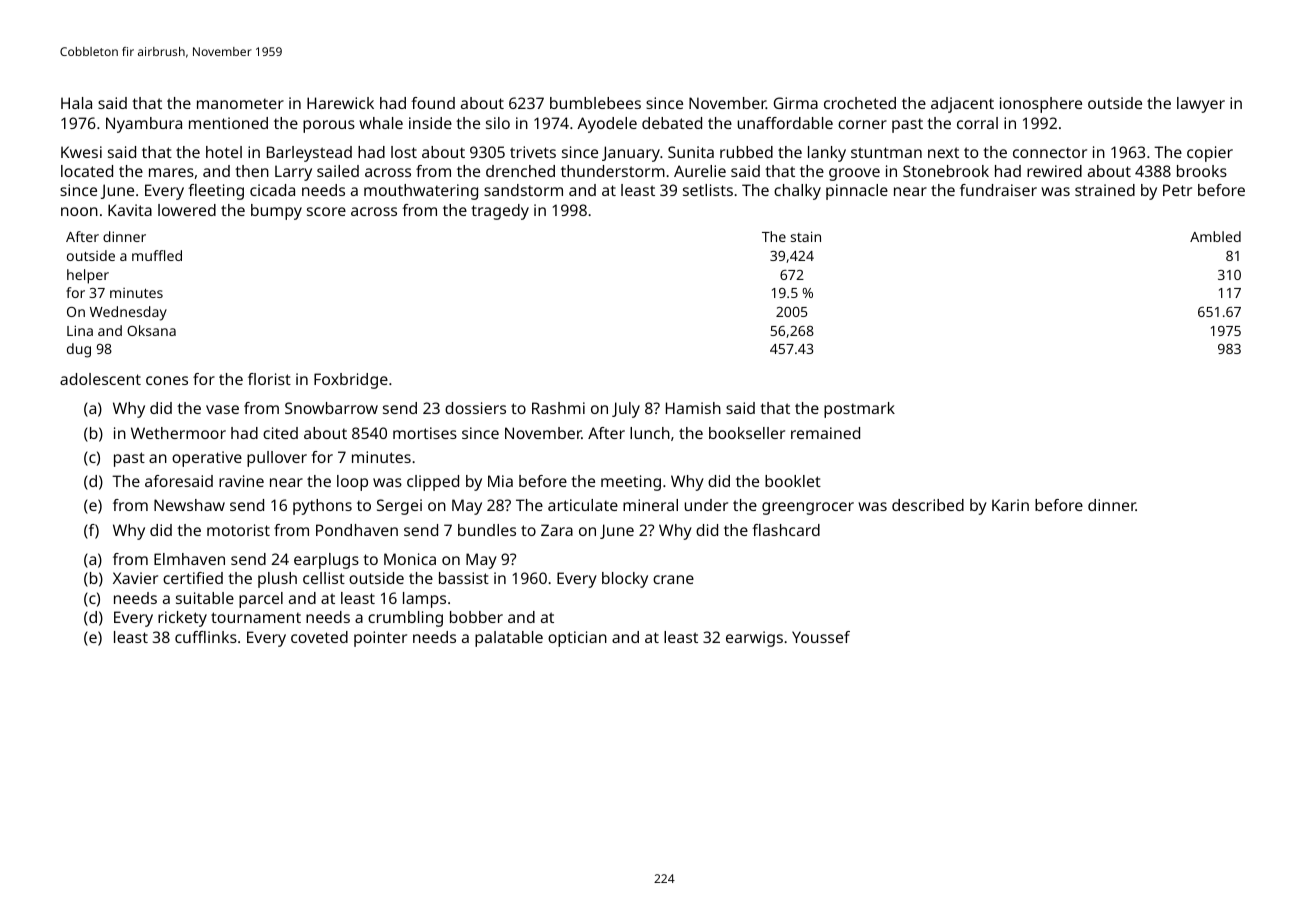 The image size is (1308, 924). What do you see at coordinates (293, 173) in the screenshot?
I see `Larry` at bounding box center [293, 173].
